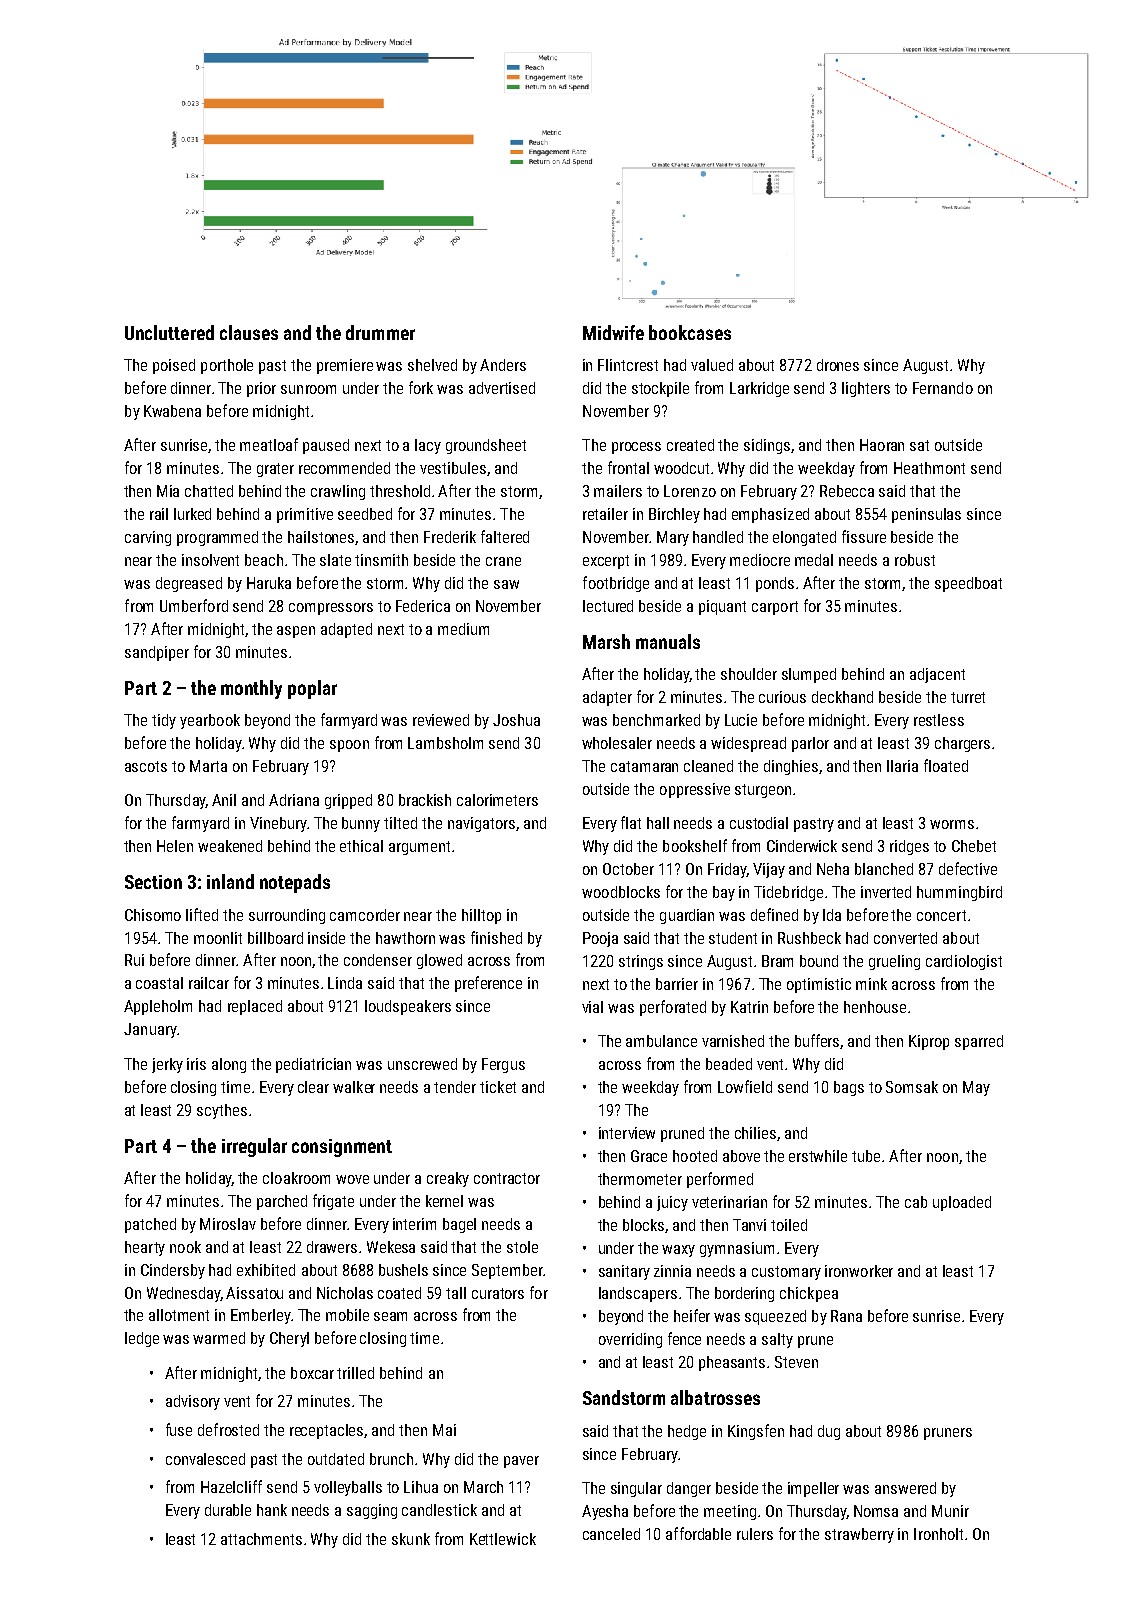 This screenshot has height=1599, width=1131. Describe the element at coordinates (640, 1179) in the screenshot. I see `thermometer` at that location.
